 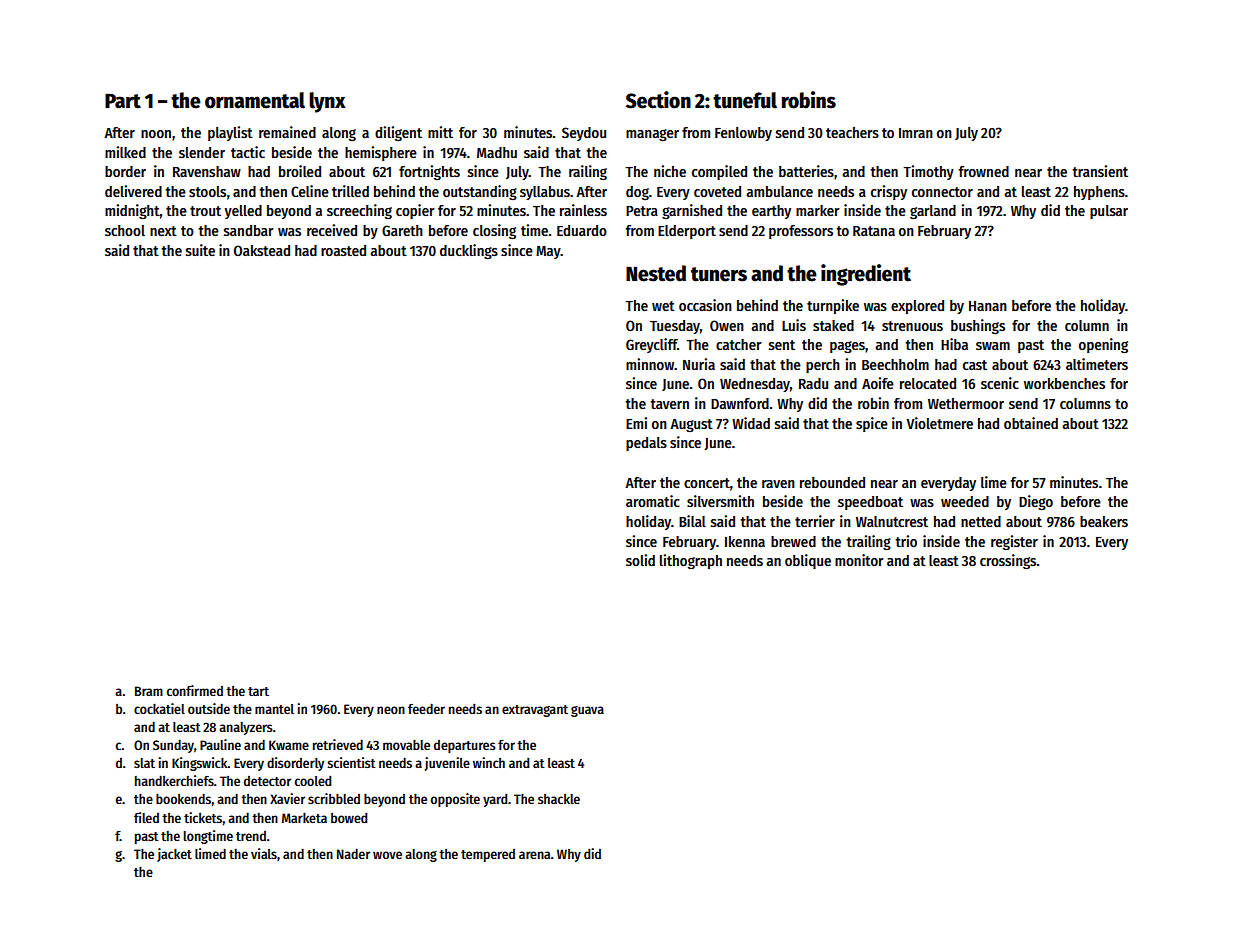 What do you see at coordinates (258, 691) in the screenshot?
I see `tart` at bounding box center [258, 691].
